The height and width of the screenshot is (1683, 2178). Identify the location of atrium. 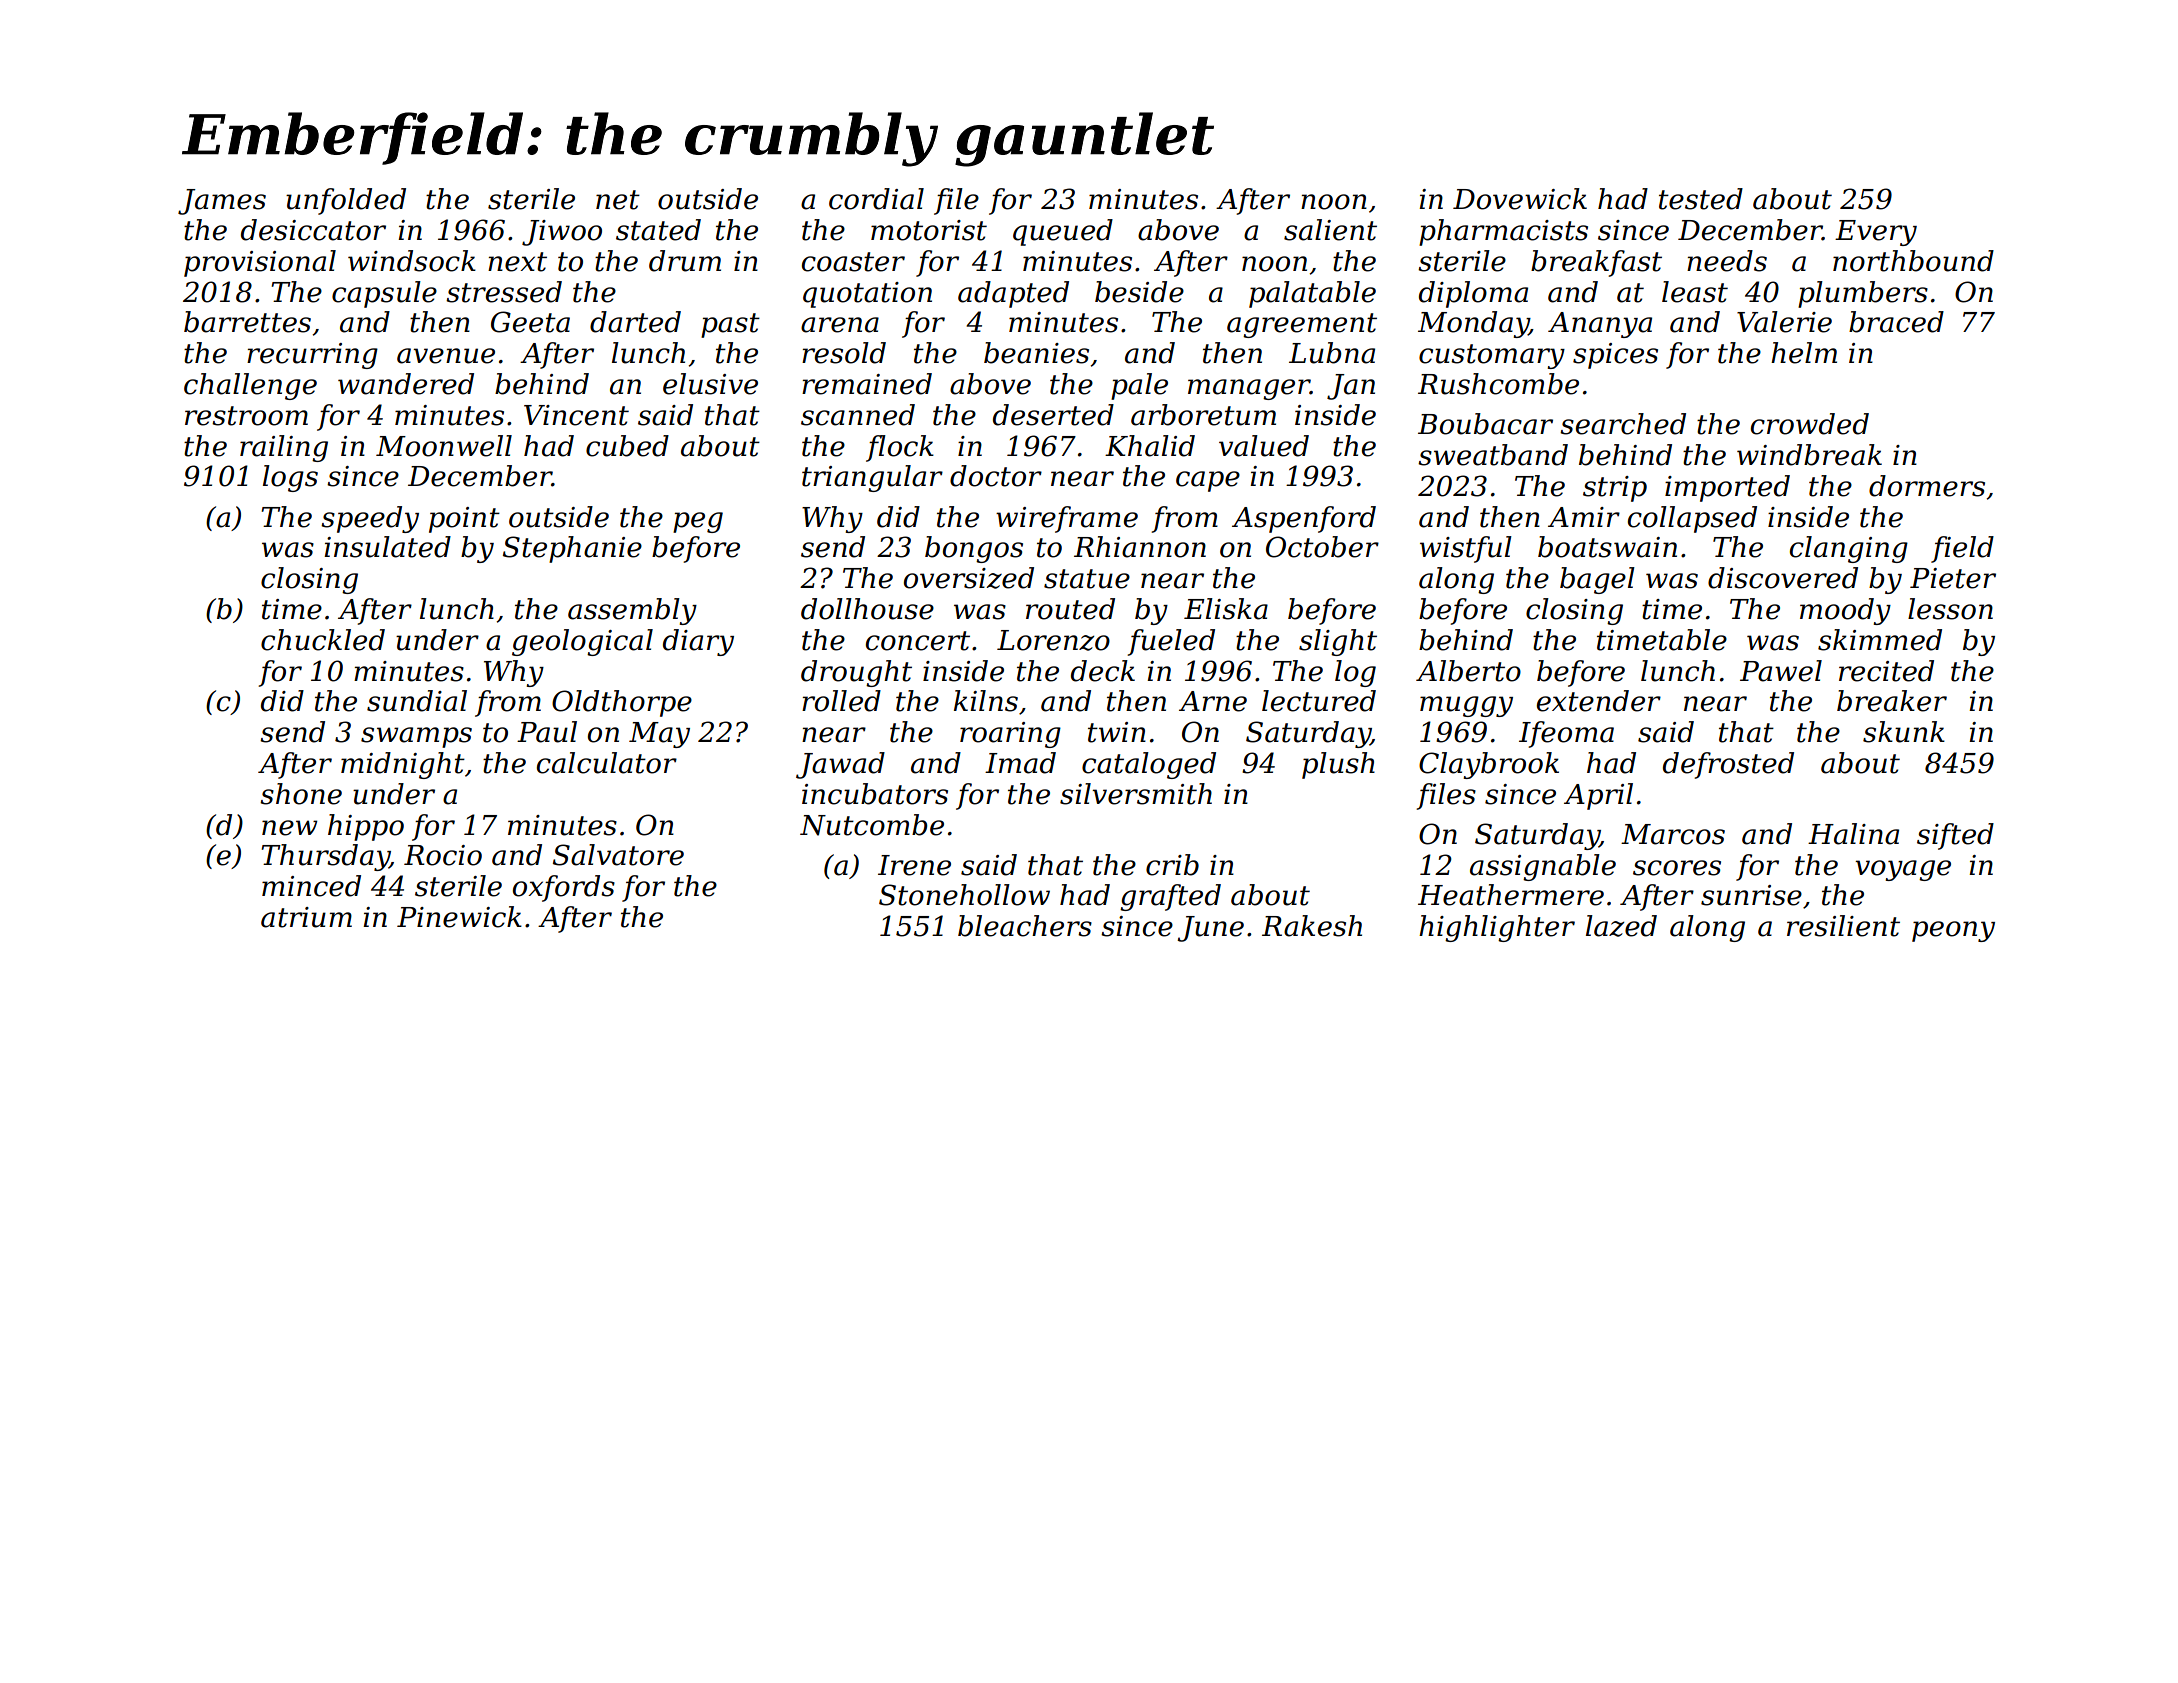
(306, 917).
